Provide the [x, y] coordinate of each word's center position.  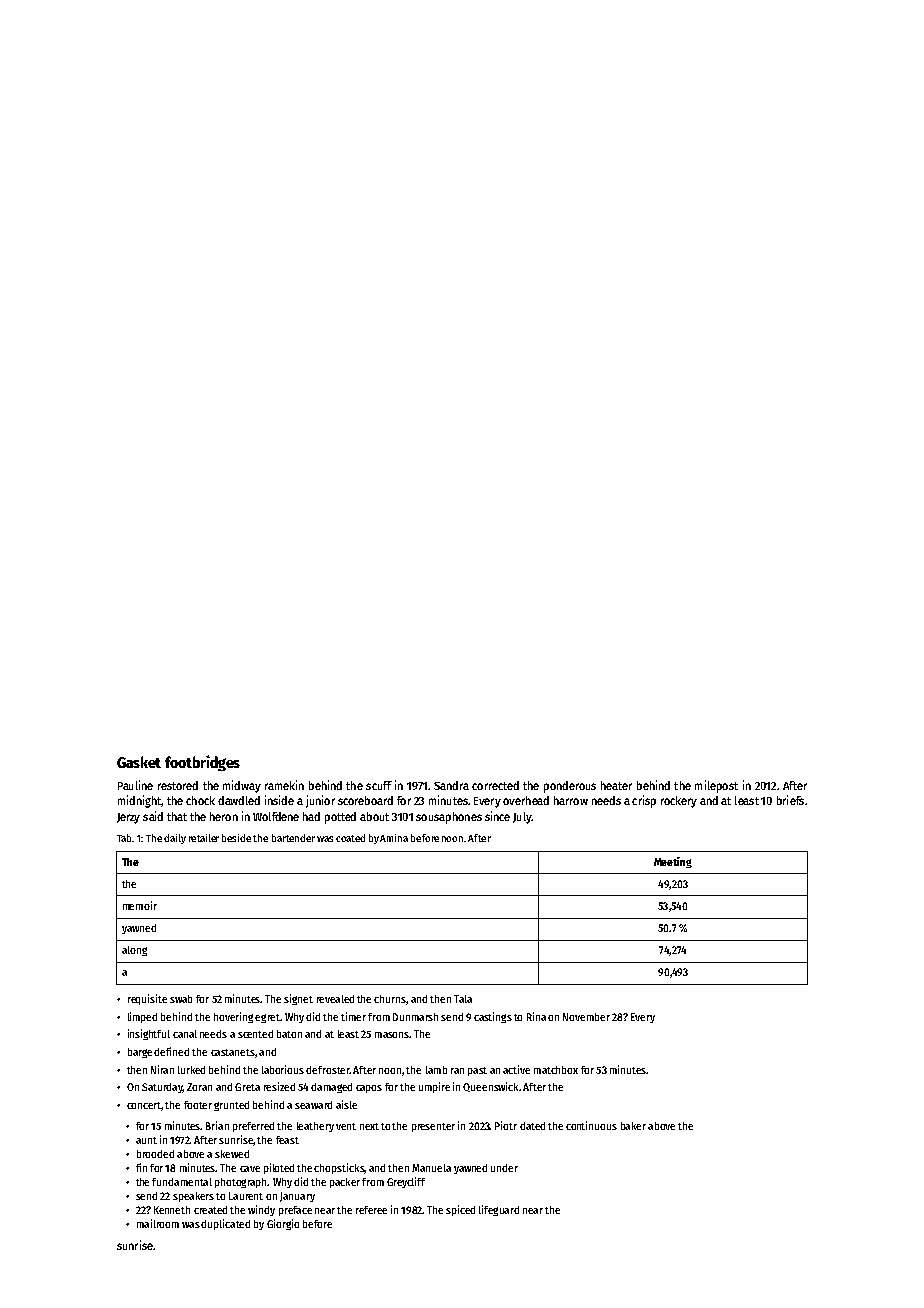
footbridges [202, 763]
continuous [591, 1125]
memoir [140, 905]
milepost [716, 786]
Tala [463, 999]
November [586, 1017]
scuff [379, 785]
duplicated [225, 1224]
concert [144, 1105]
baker [633, 1126]
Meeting [673, 862]
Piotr [506, 1125]
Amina [394, 838]
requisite [147, 999]
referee [371, 1210]
